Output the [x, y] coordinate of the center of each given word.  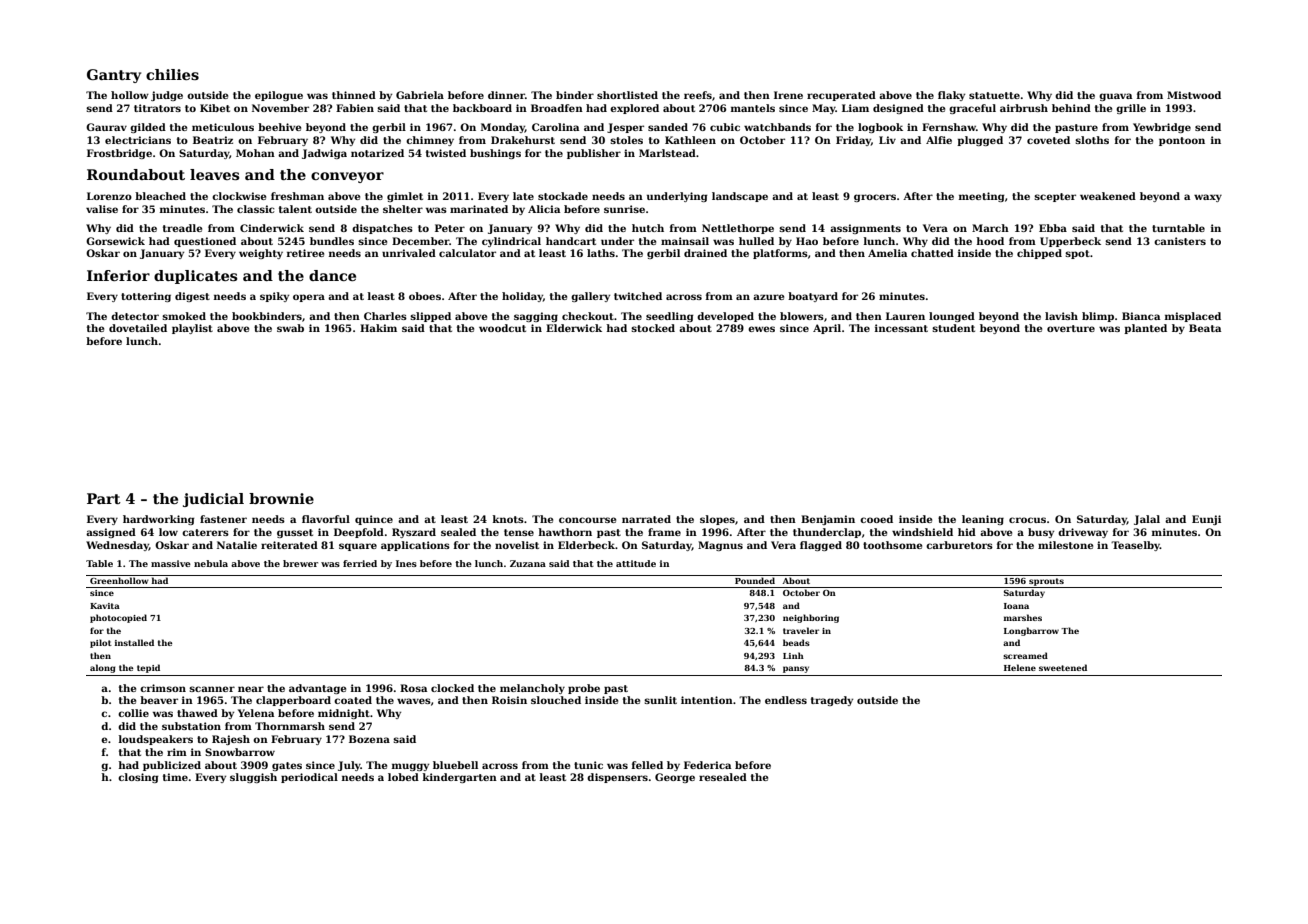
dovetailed [138, 328]
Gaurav [106, 127]
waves [414, 701]
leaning [983, 520]
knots [508, 519]
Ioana [1016, 606]
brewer [300, 563]
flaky [951, 96]
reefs [698, 95]
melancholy [532, 689]
